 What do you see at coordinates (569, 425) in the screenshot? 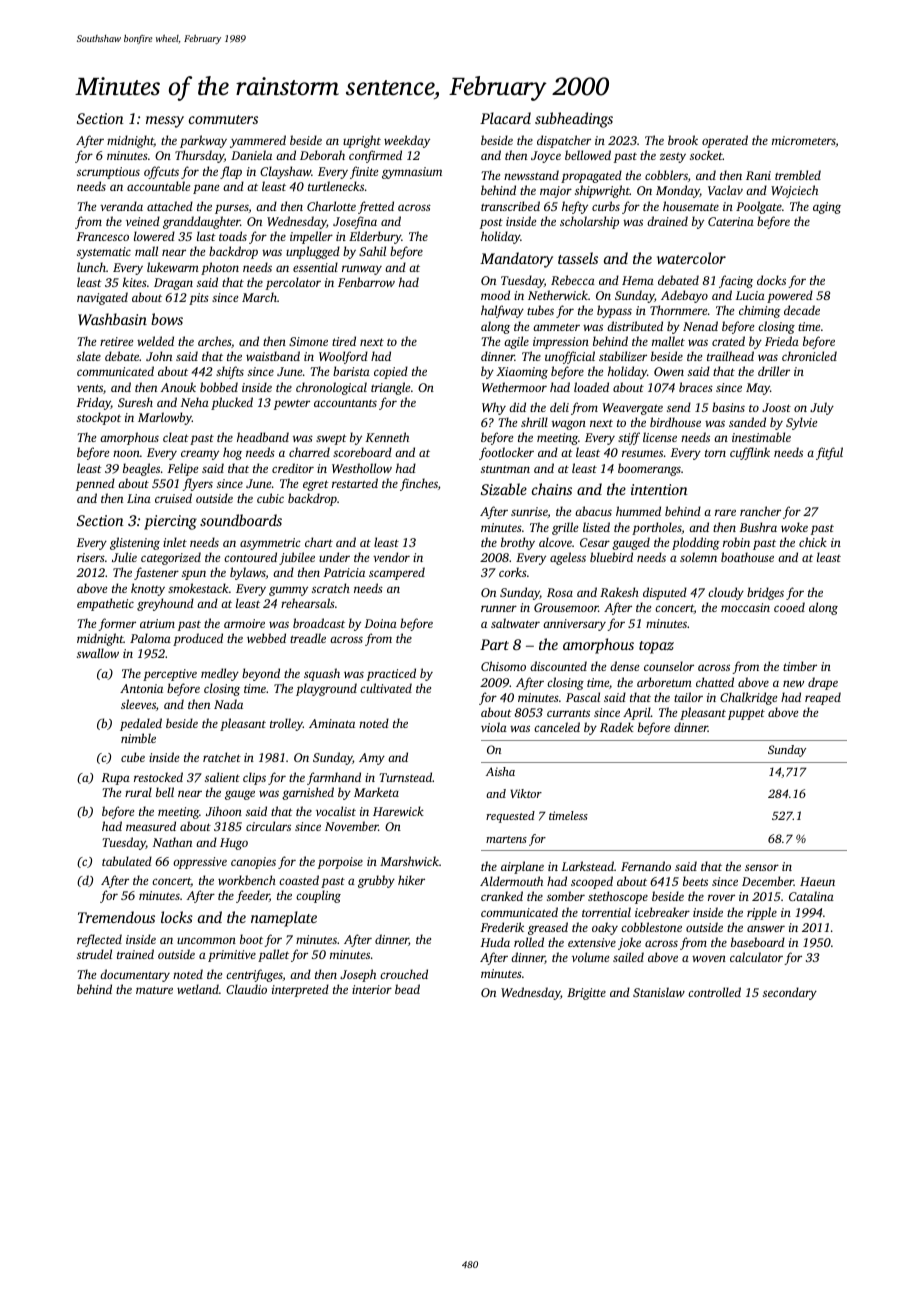
I see `wagon` at bounding box center [569, 425].
